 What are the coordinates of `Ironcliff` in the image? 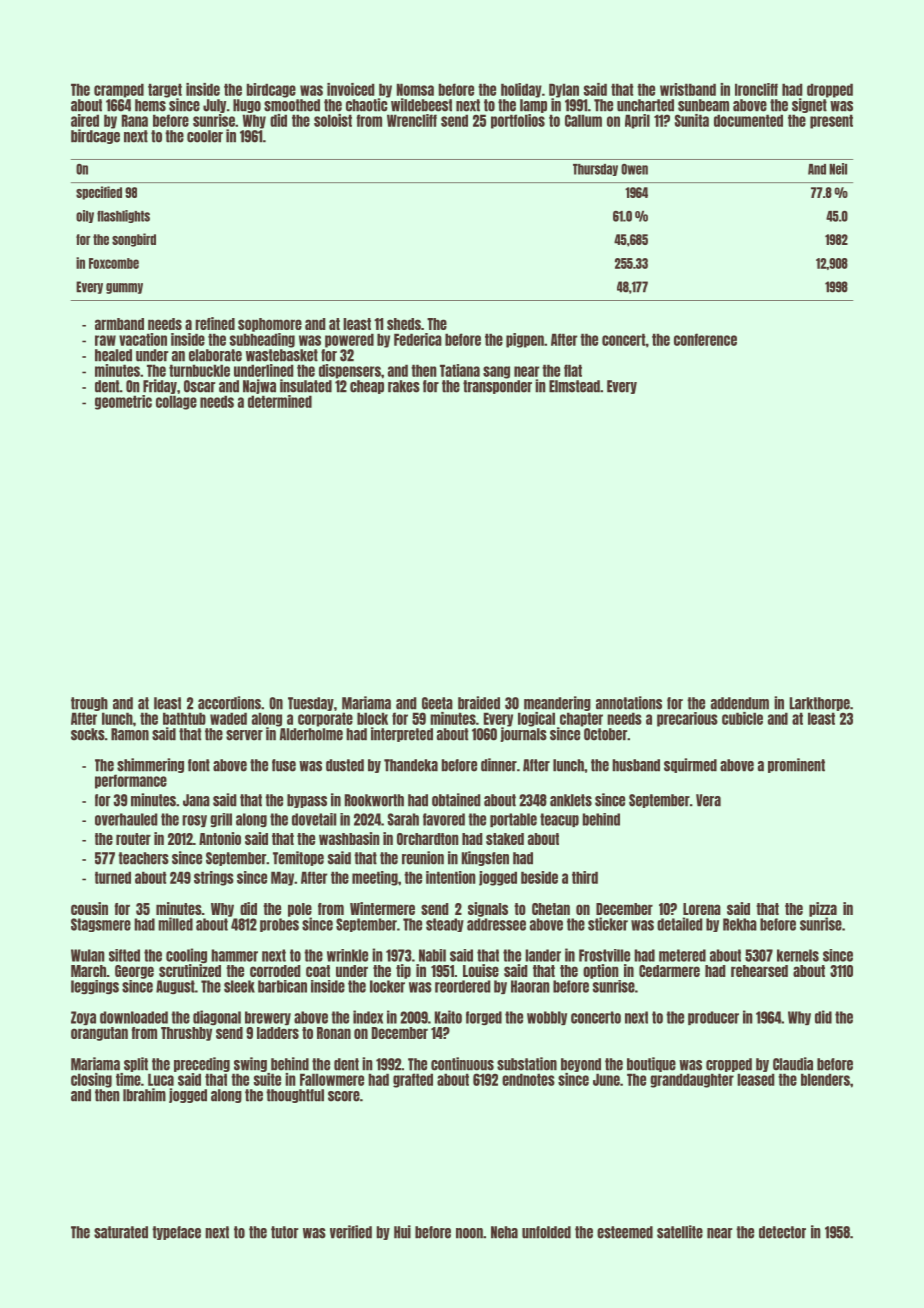 It's located at (756, 89).
